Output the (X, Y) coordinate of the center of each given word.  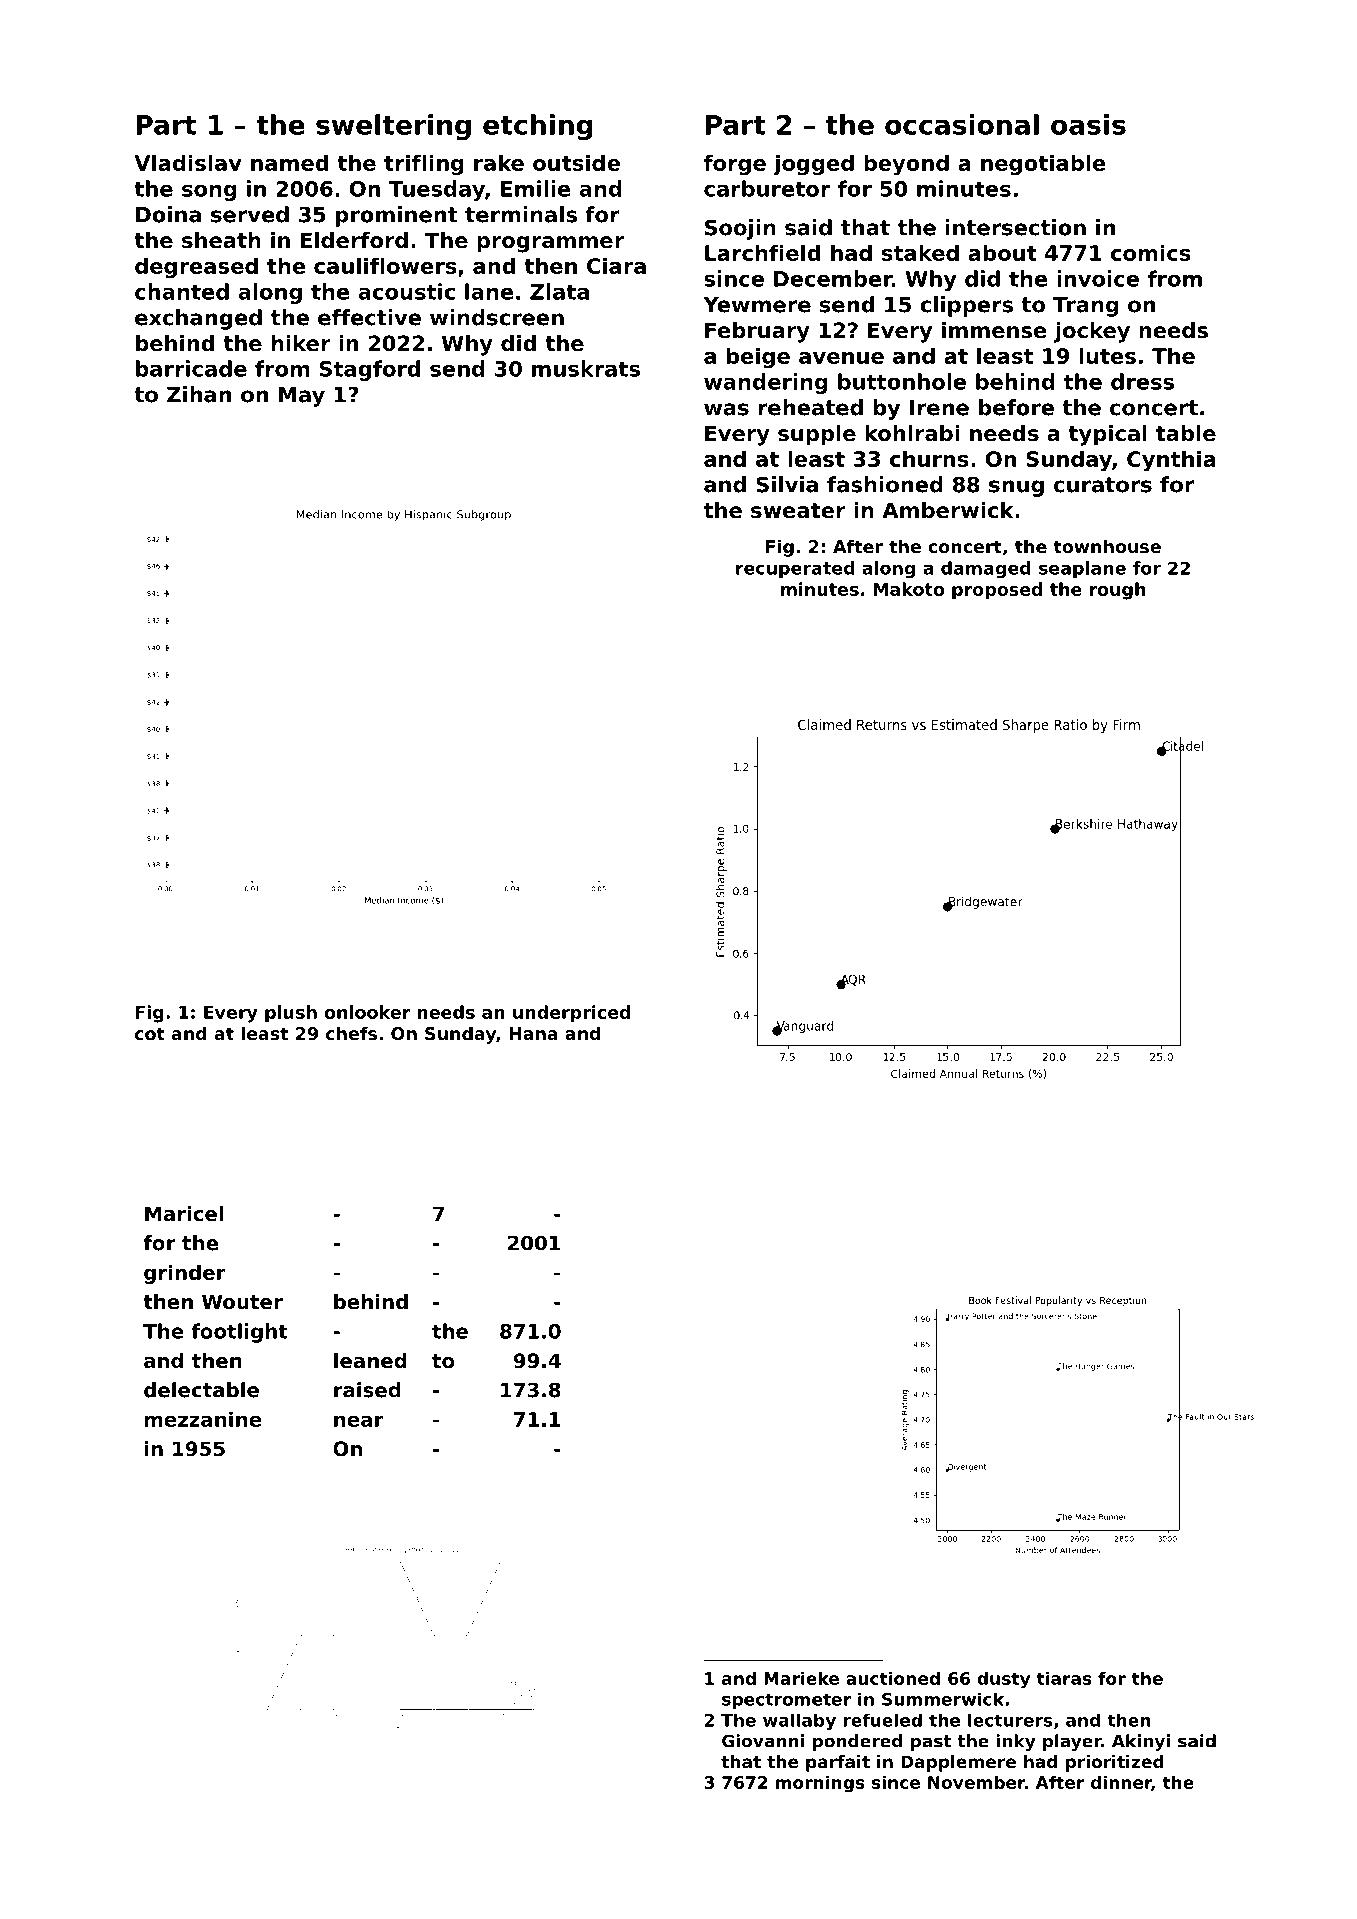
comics (1151, 252)
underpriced (571, 1014)
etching (538, 127)
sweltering (393, 127)
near (358, 1421)
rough (1117, 591)
